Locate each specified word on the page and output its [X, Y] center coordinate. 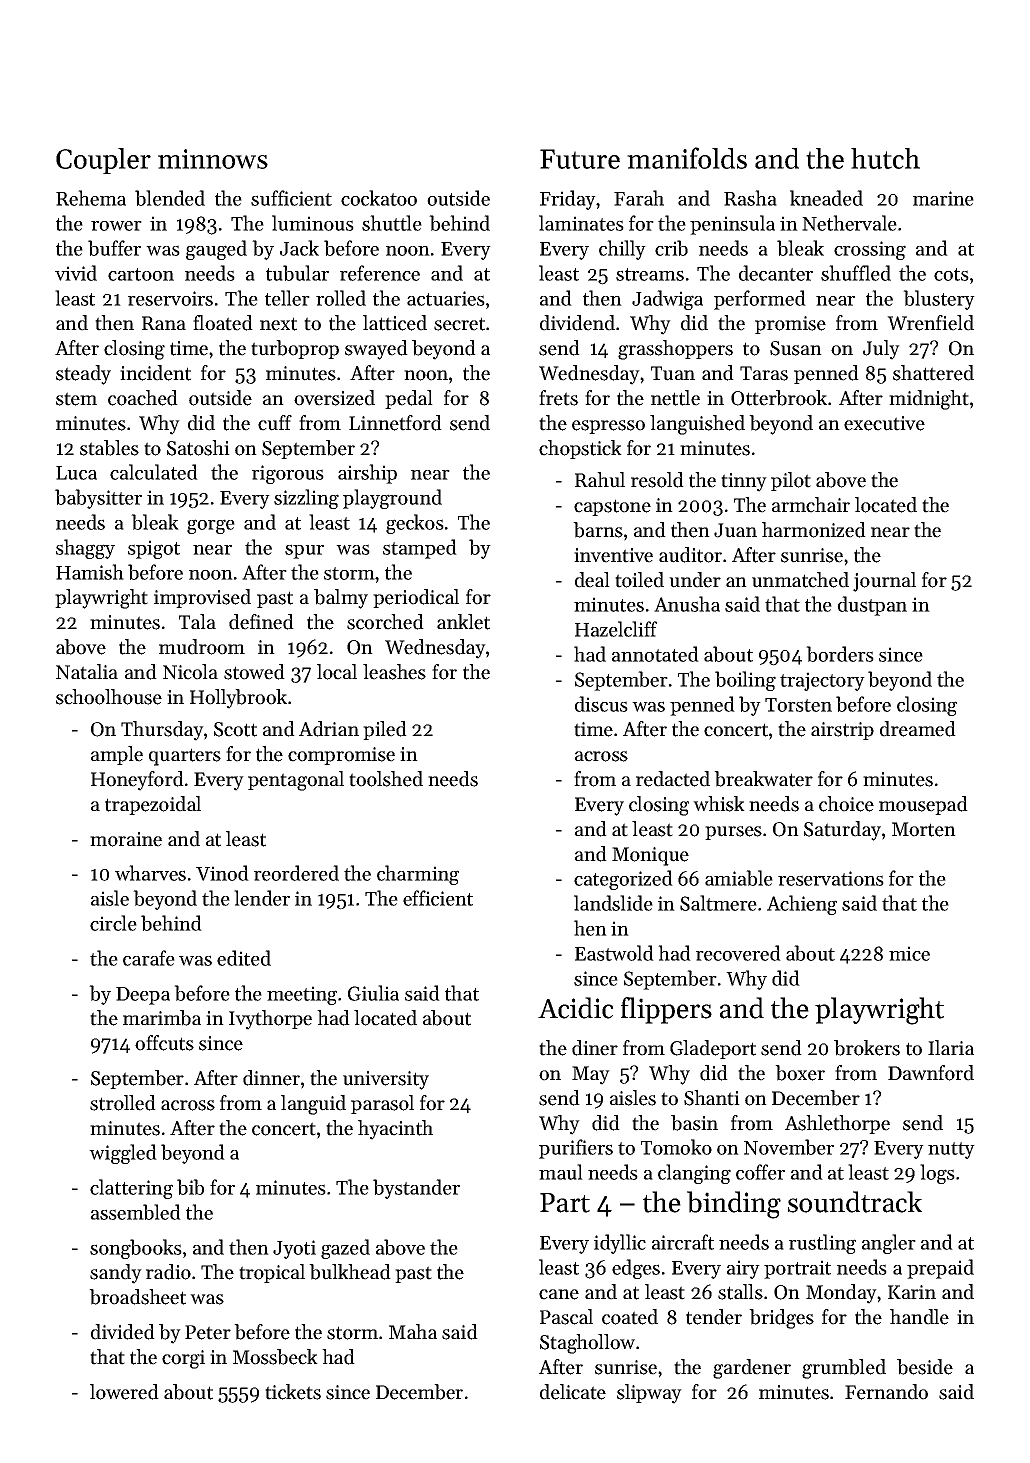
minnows [213, 159]
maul [561, 1172]
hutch [885, 158]
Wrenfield [930, 323]
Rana [164, 323]
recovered [738, 953]
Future [580, 159]
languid [313, 1105]
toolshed [386, 779]
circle [113, 923]
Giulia [373, 993]
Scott [235, 729]
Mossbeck [275, 1357]
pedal [409, 399]
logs [937, 1174]
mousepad [923, 805]
